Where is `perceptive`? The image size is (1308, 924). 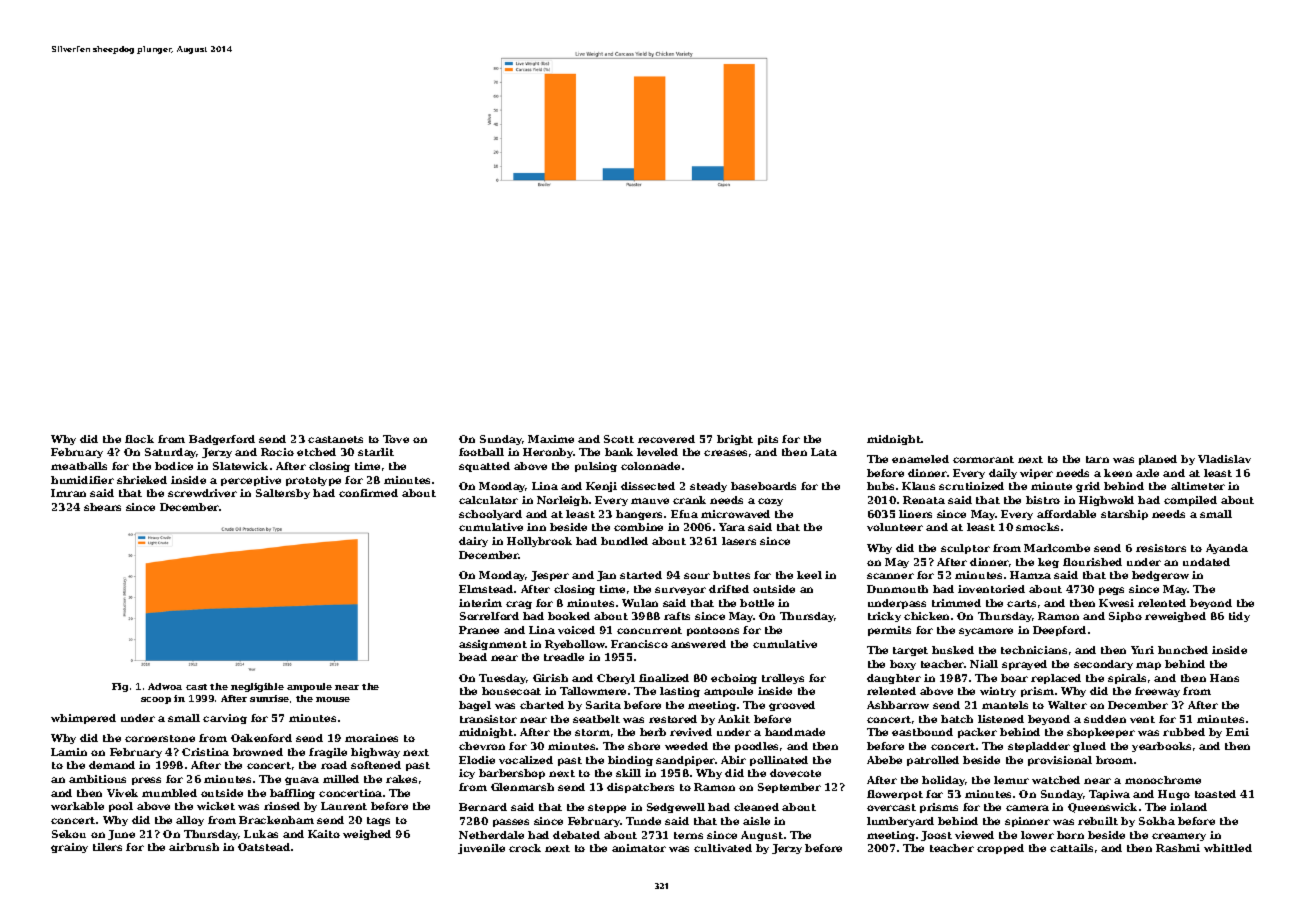
perceptive is located at coordinates (251, 481).
